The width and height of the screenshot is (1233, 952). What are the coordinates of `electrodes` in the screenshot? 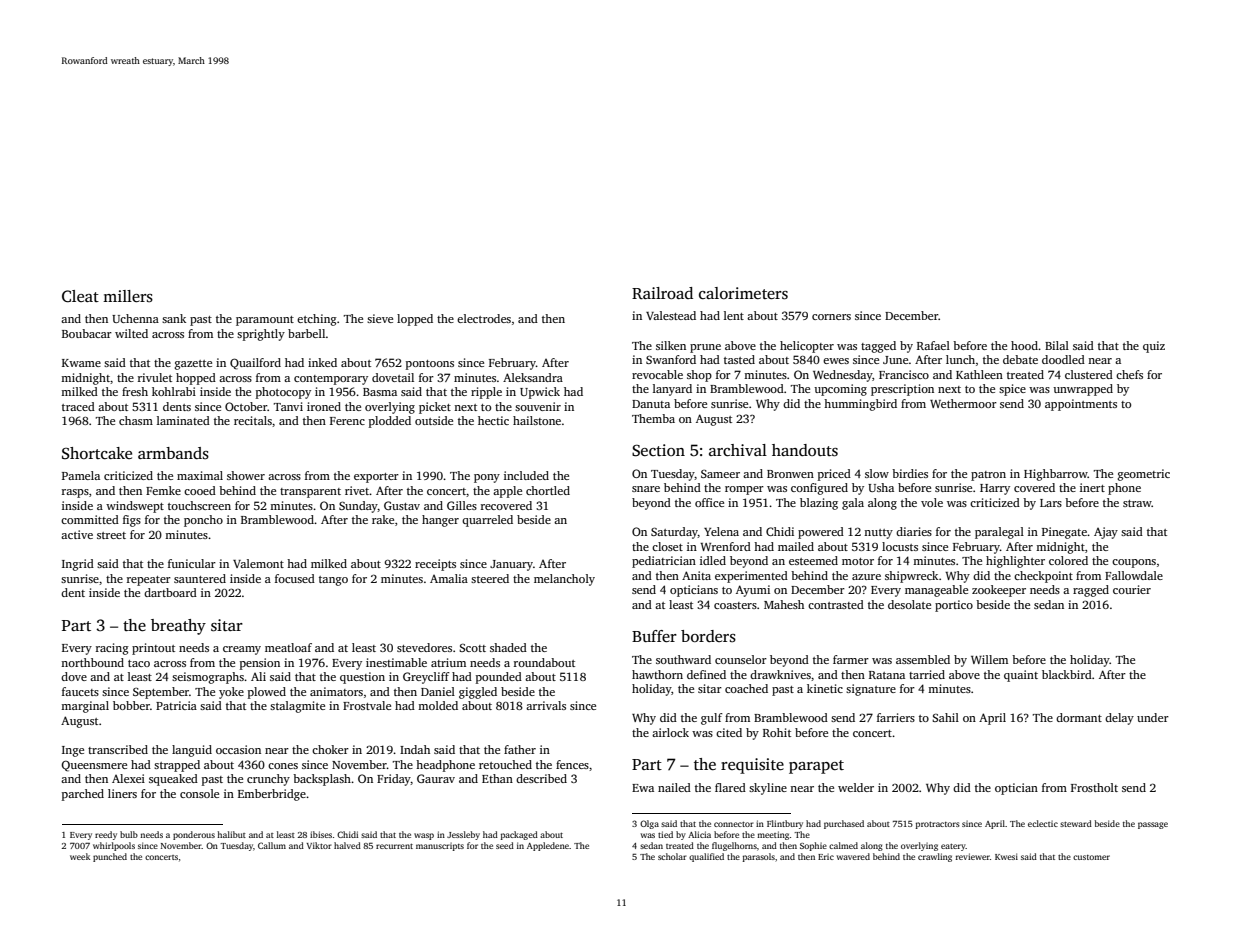 It's located at (484, 318).
